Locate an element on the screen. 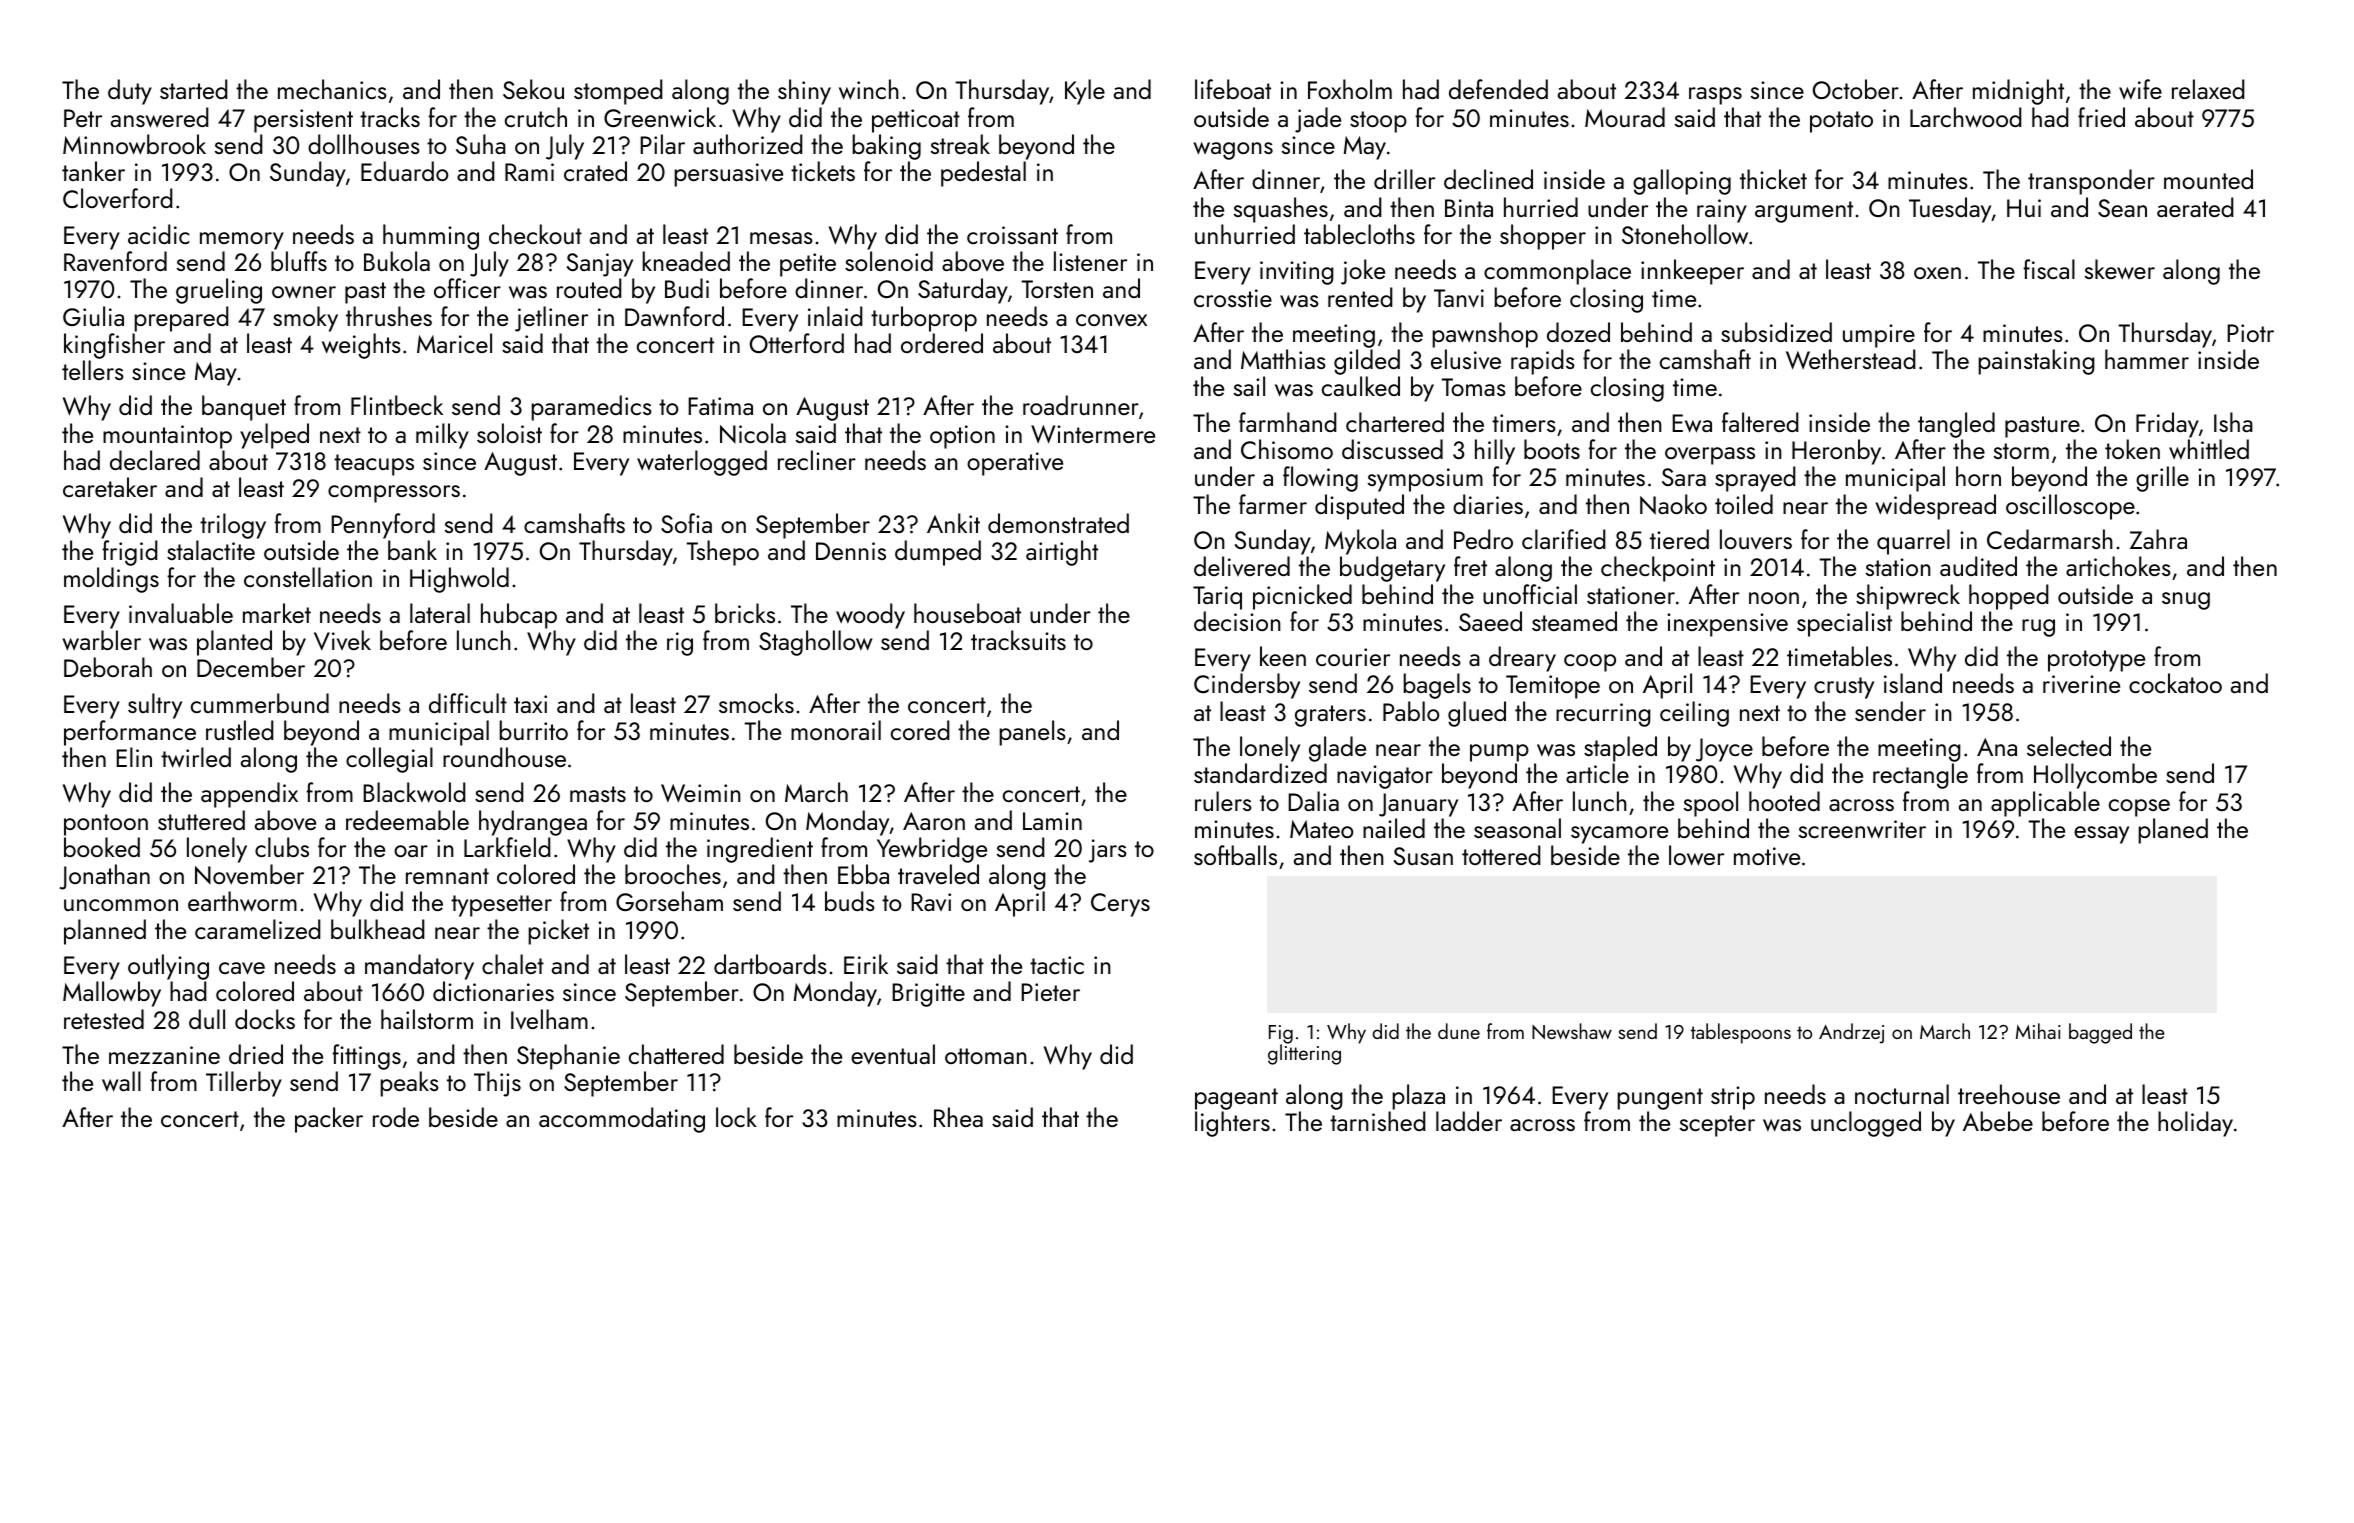  rulers is located at coordinates (1223, 801).
